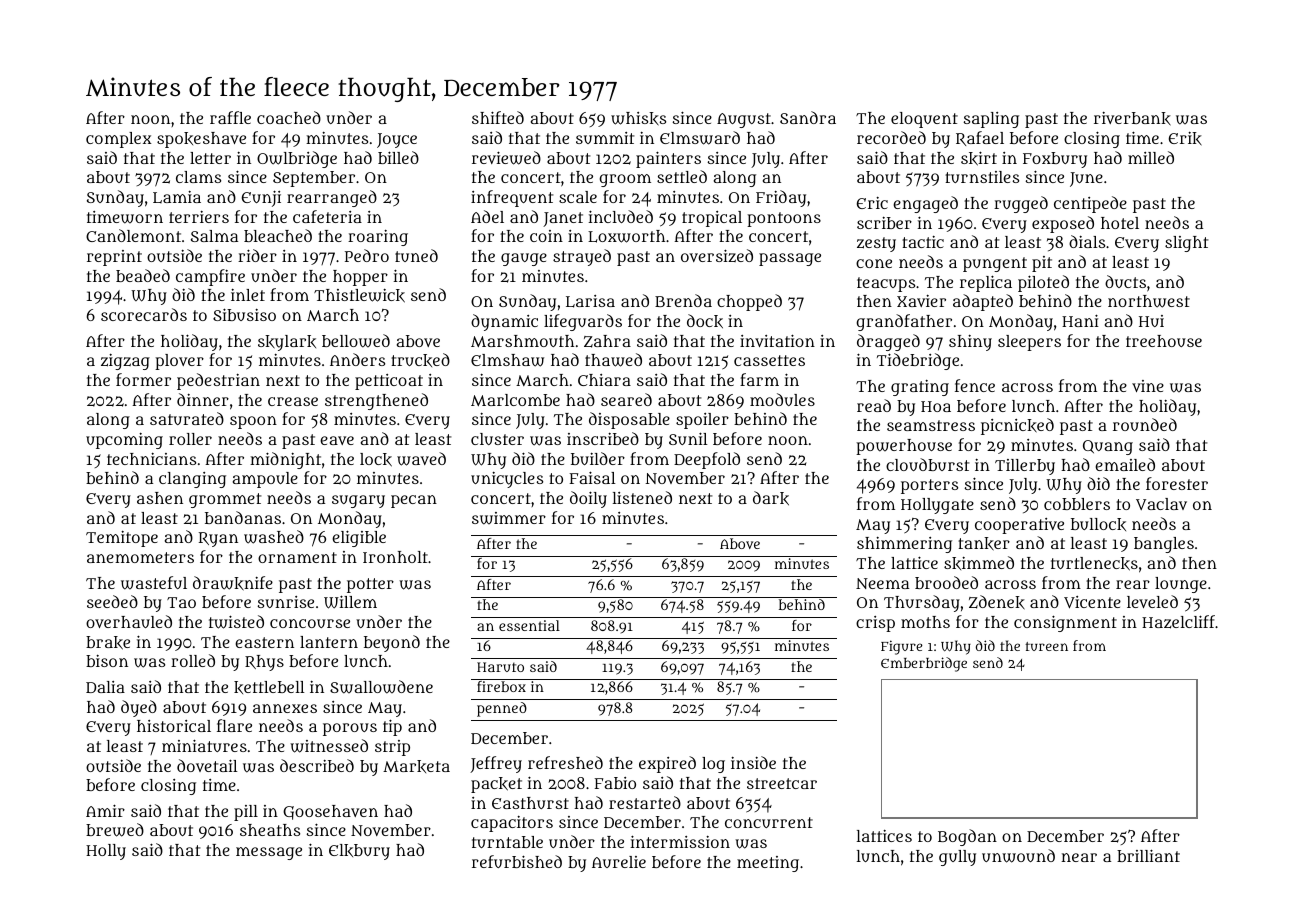 The height and width of the document is (924, 1308). Describe the element at coordinates (498, 117) in the document. I see `shifted` at that location.
